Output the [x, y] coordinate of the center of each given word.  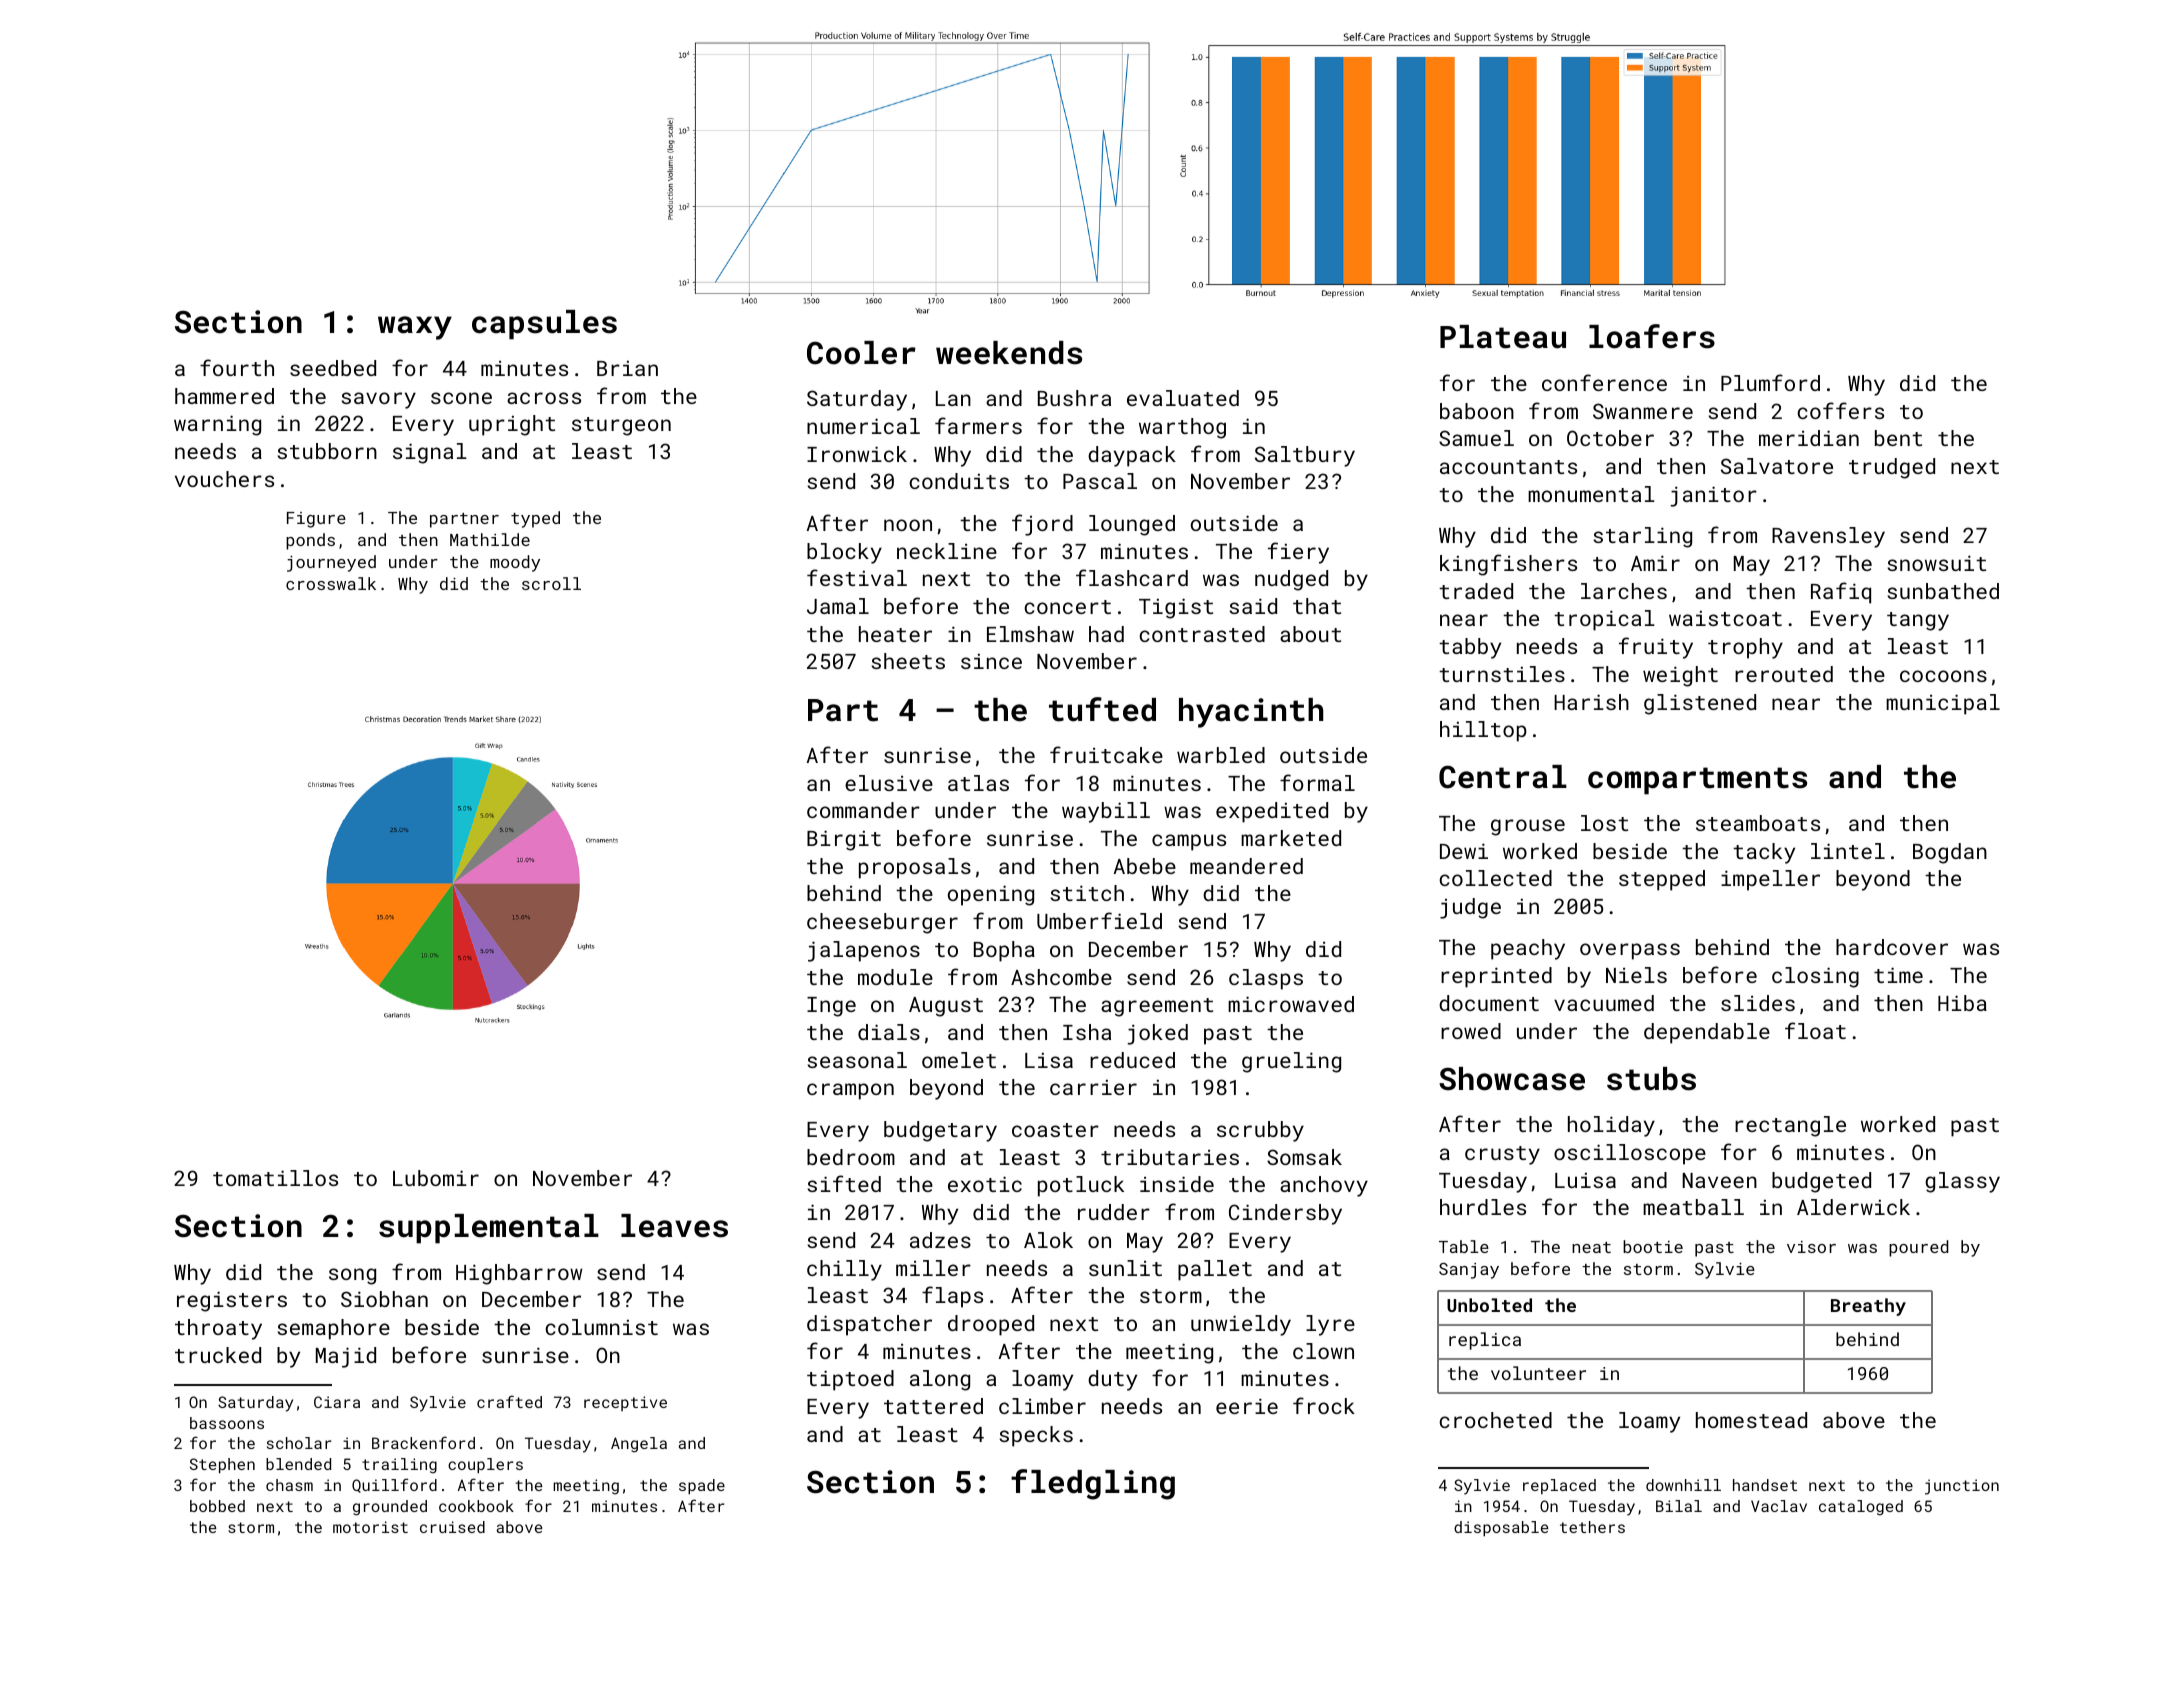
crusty [1502, 1155]
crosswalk [331, 583]
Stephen [222, 1465]
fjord [1042, 525]
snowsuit [1937, 563]
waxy [415, 328]
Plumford [1770, 382]
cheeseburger [882, 923]
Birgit [844, 840]
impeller [1770, 880]
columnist [601, 1327]
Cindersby [1285, 1214]
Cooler [861, 353]
